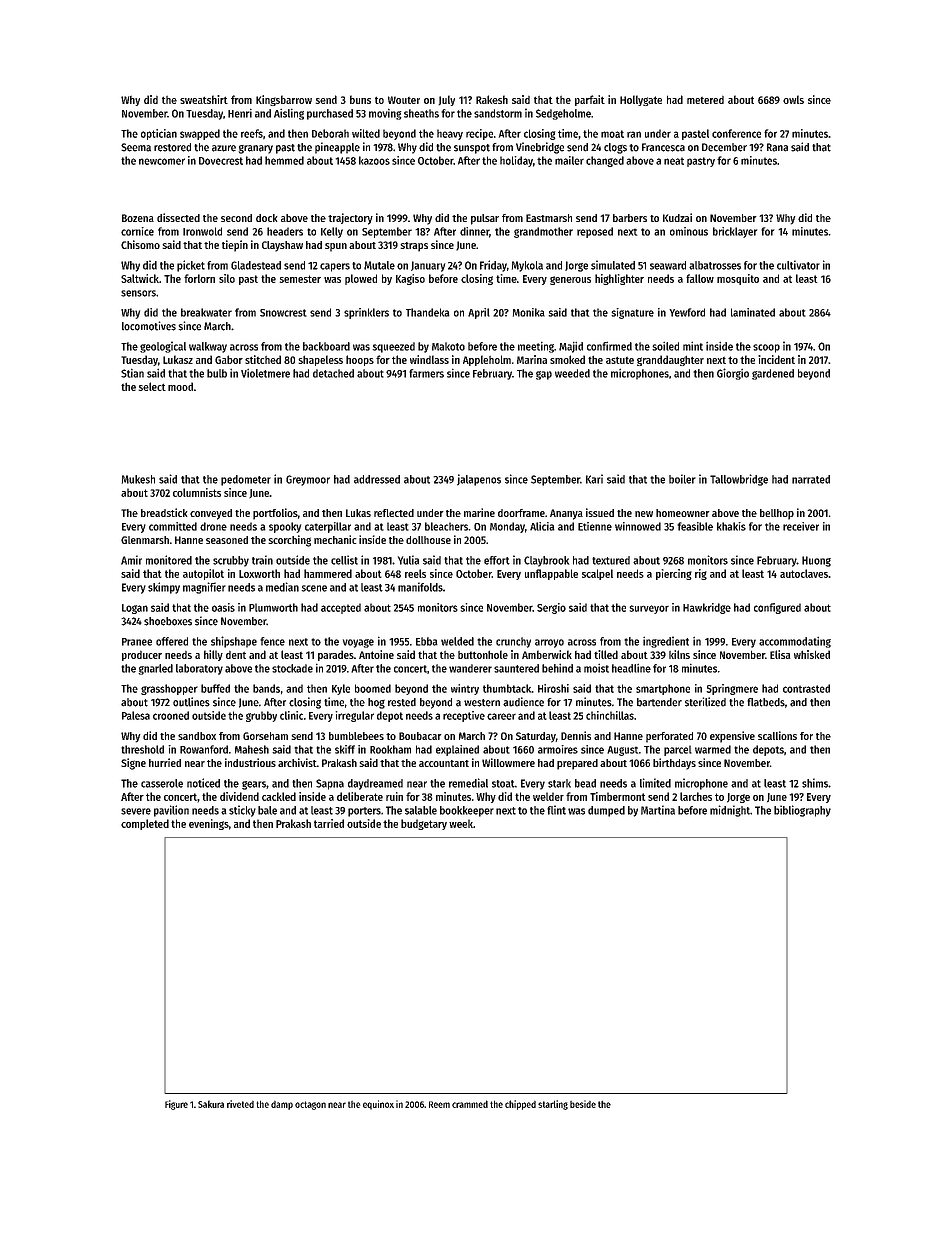 Image resolution: width=952 pixels, height=1233 pixels. Describe the element at coordinates (137, 642) in the screenshot. I see `Pranee` at that location.
